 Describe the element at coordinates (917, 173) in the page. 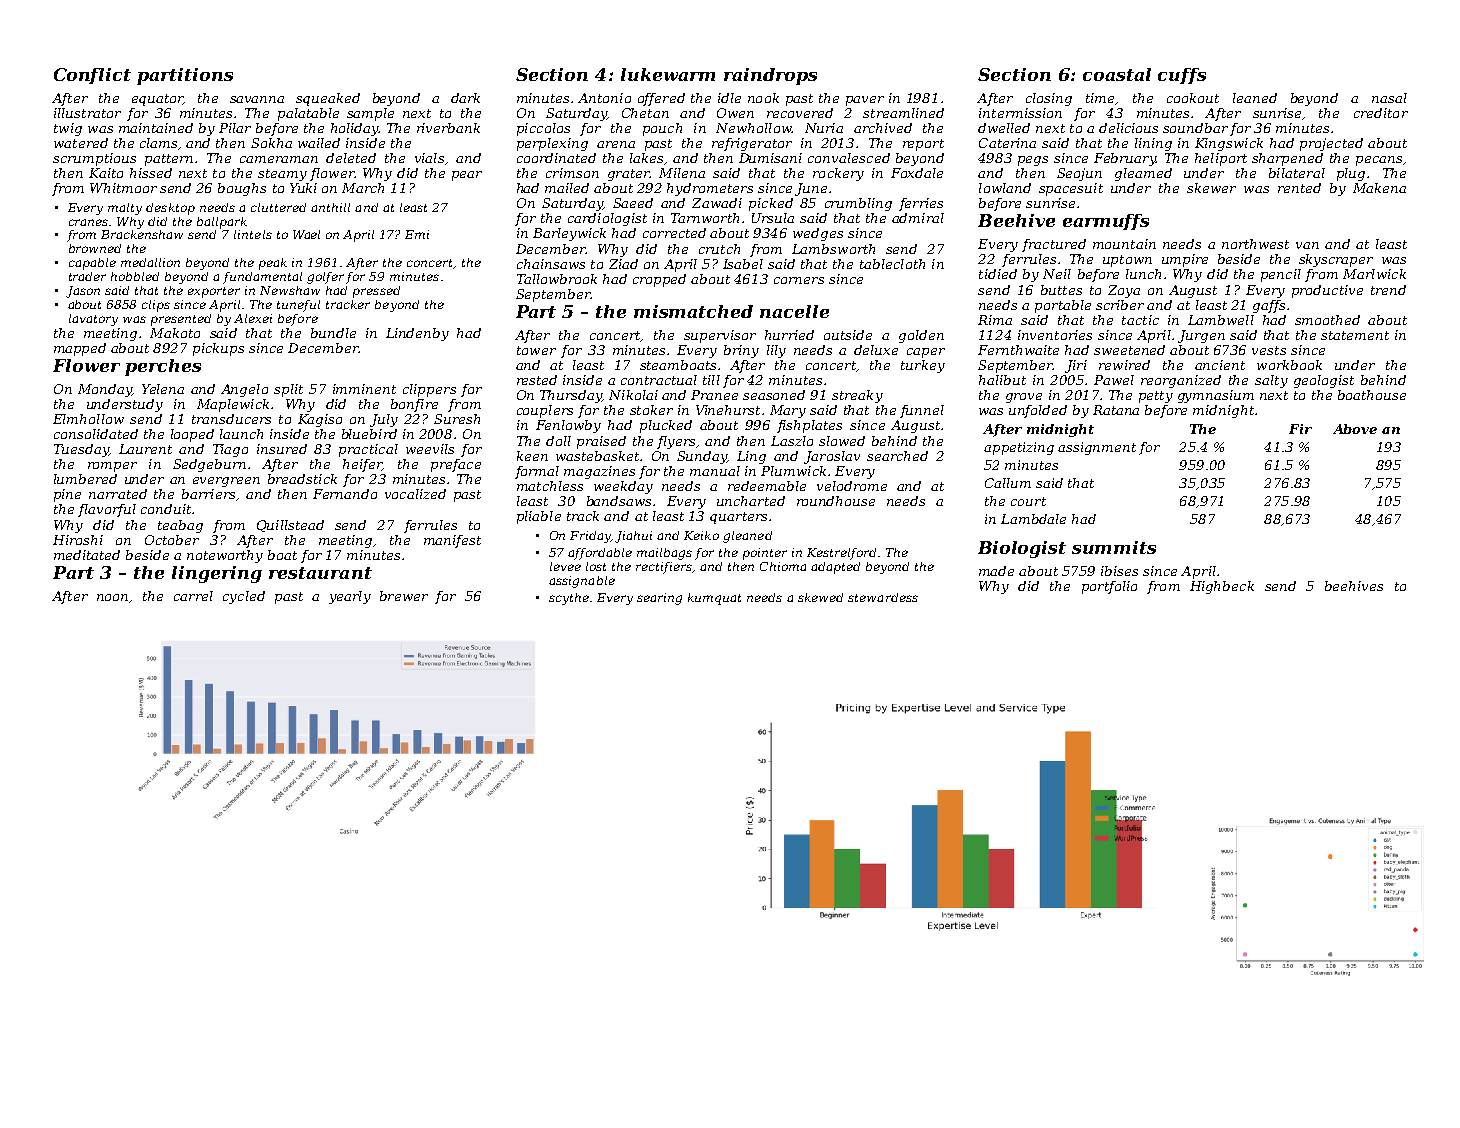

I see `Foxdale` at that location.
